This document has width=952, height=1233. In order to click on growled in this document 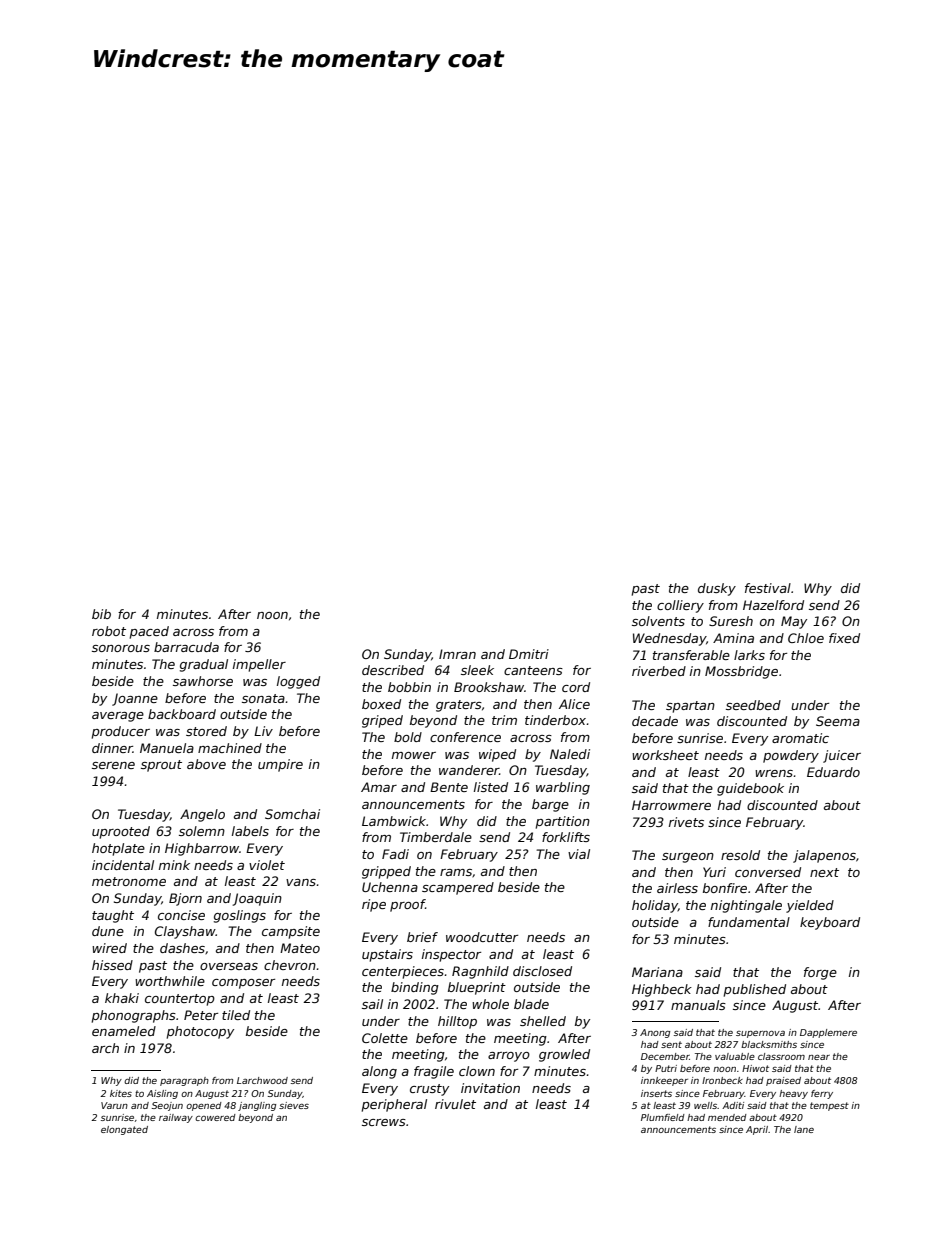, I will do `click(564, 1055)`.
